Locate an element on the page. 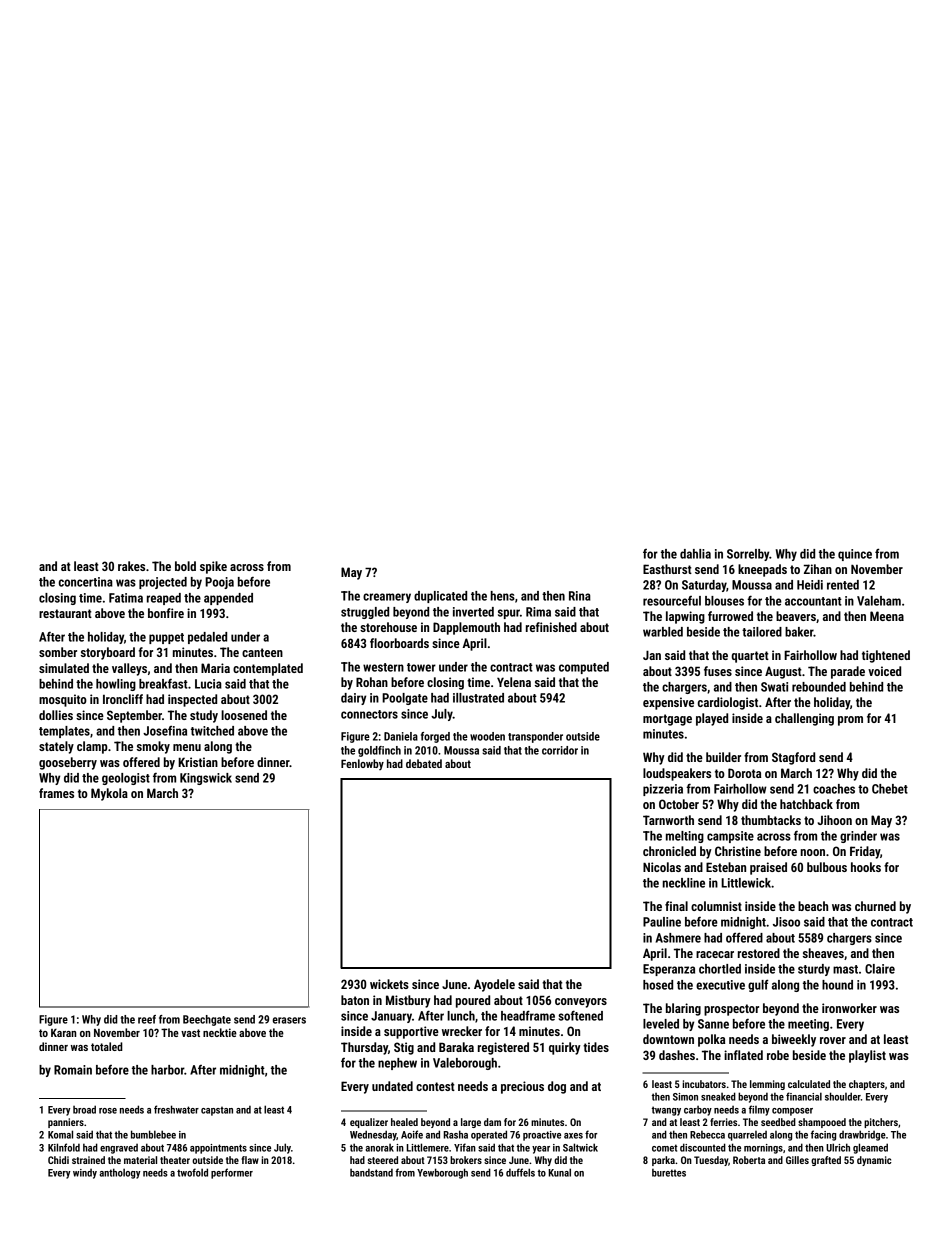 The width and height of the image is (952, 1233). wrecker is located at coordinates (462, 1031).
